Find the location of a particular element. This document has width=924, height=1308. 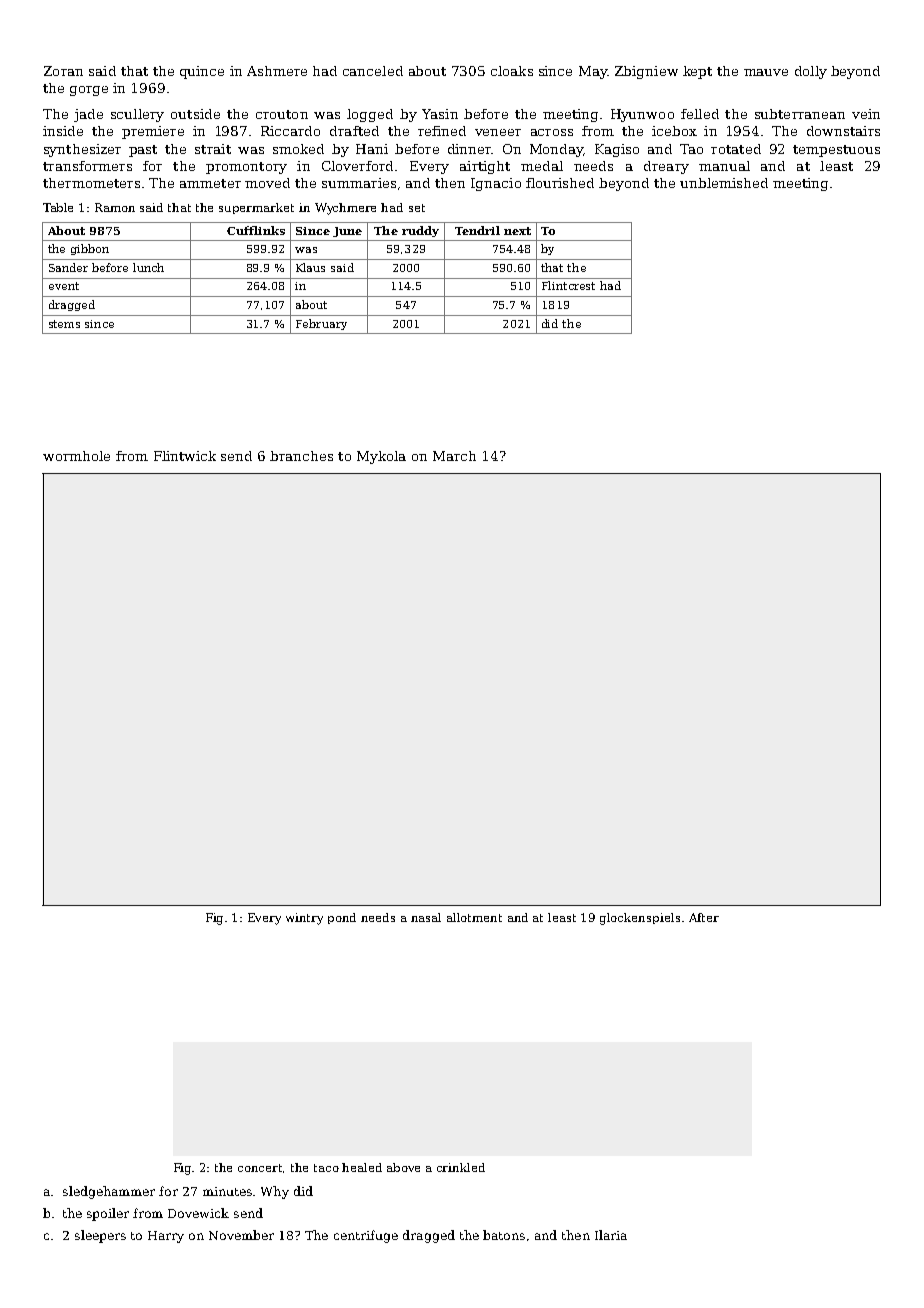

Zoran is located at coordinates (63, 71).
